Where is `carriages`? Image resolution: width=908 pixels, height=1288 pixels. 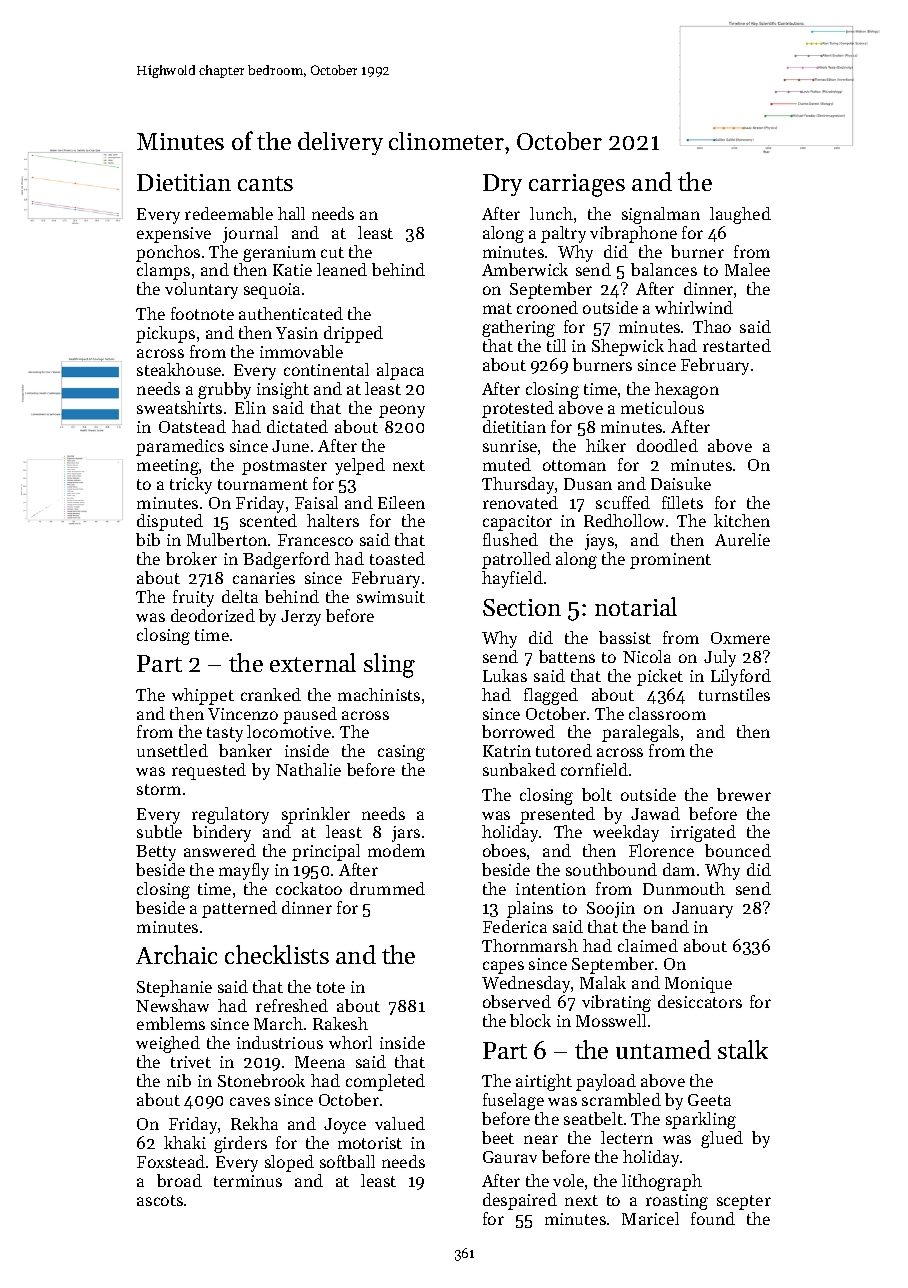
carriages is located at coordinates (577, 185).
